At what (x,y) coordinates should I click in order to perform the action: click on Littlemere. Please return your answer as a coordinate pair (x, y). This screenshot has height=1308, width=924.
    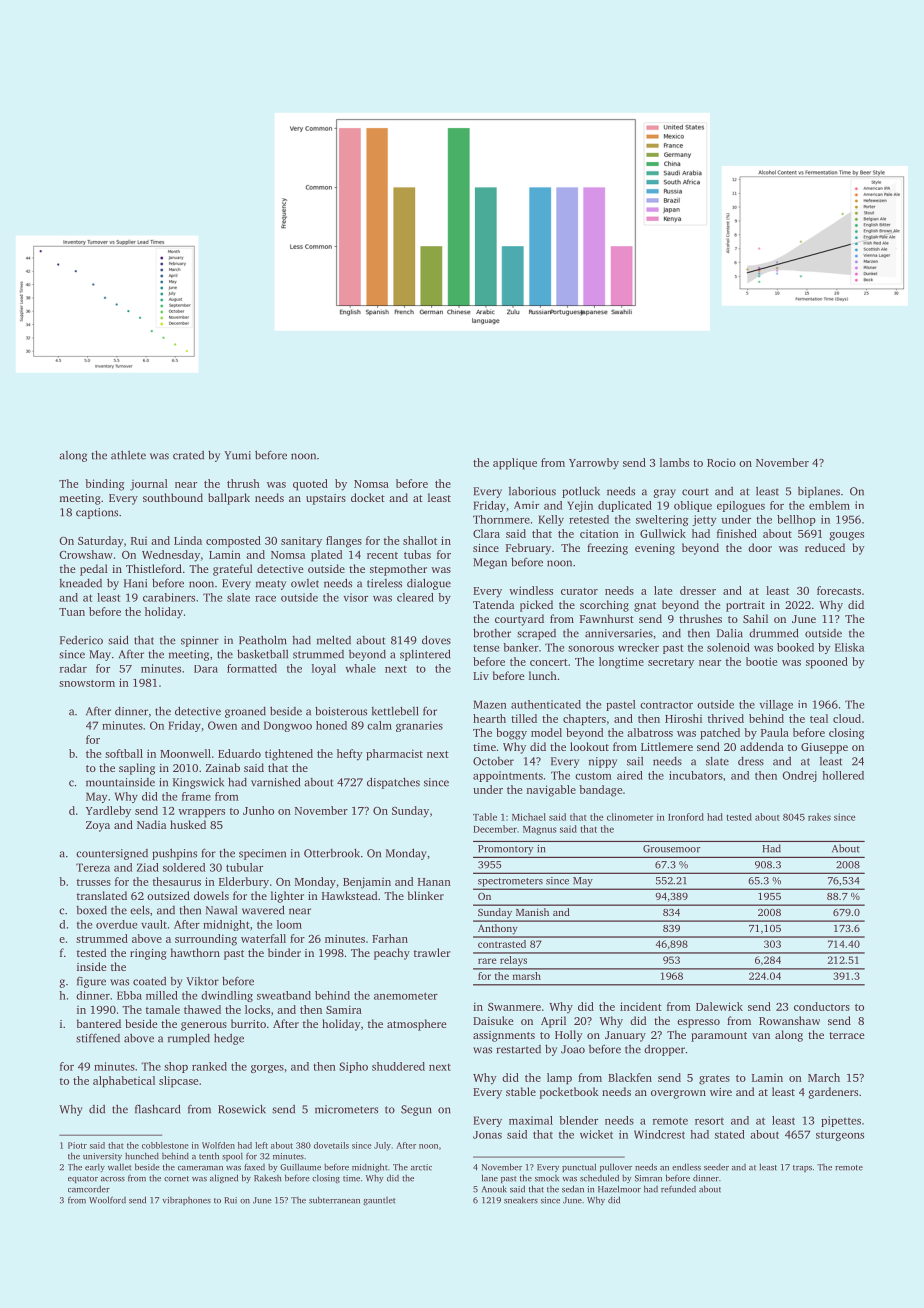
    Looking at the image, I should click on (667, 746).
